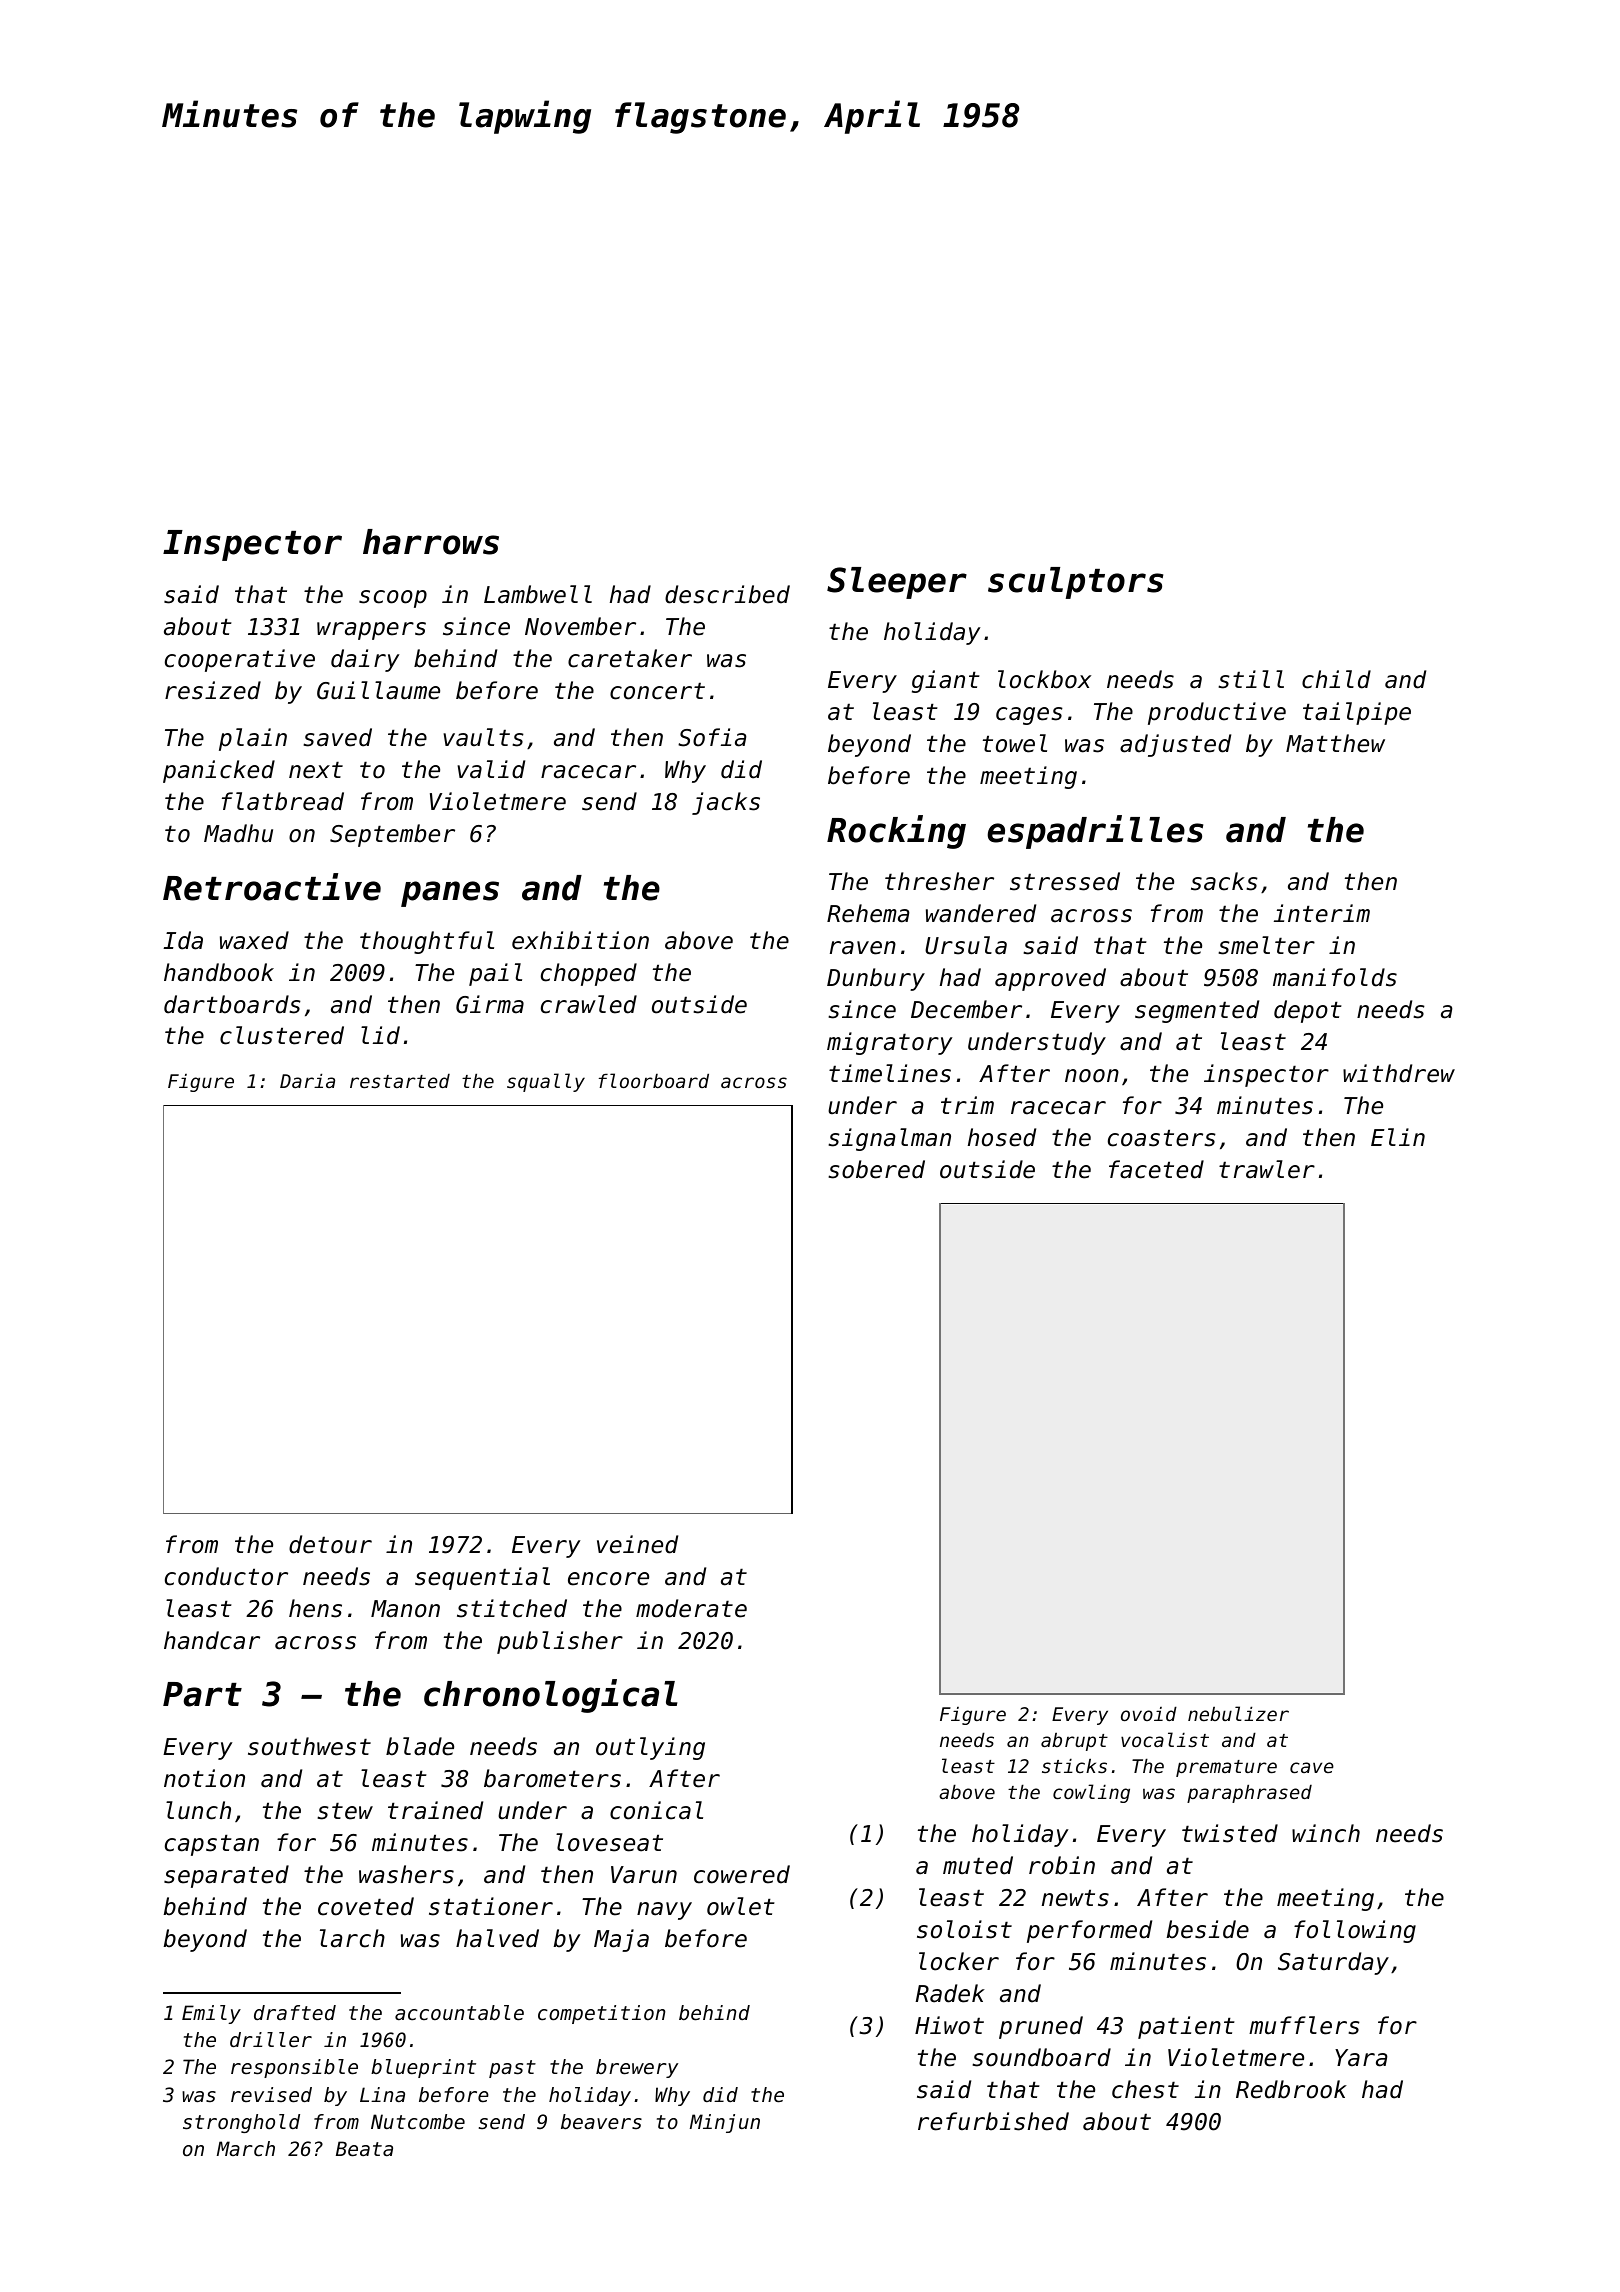  What do you see at coordinates (1267, 1169) in the screenshot?
I see `trawler` at bounding box center [1267, 1169].
